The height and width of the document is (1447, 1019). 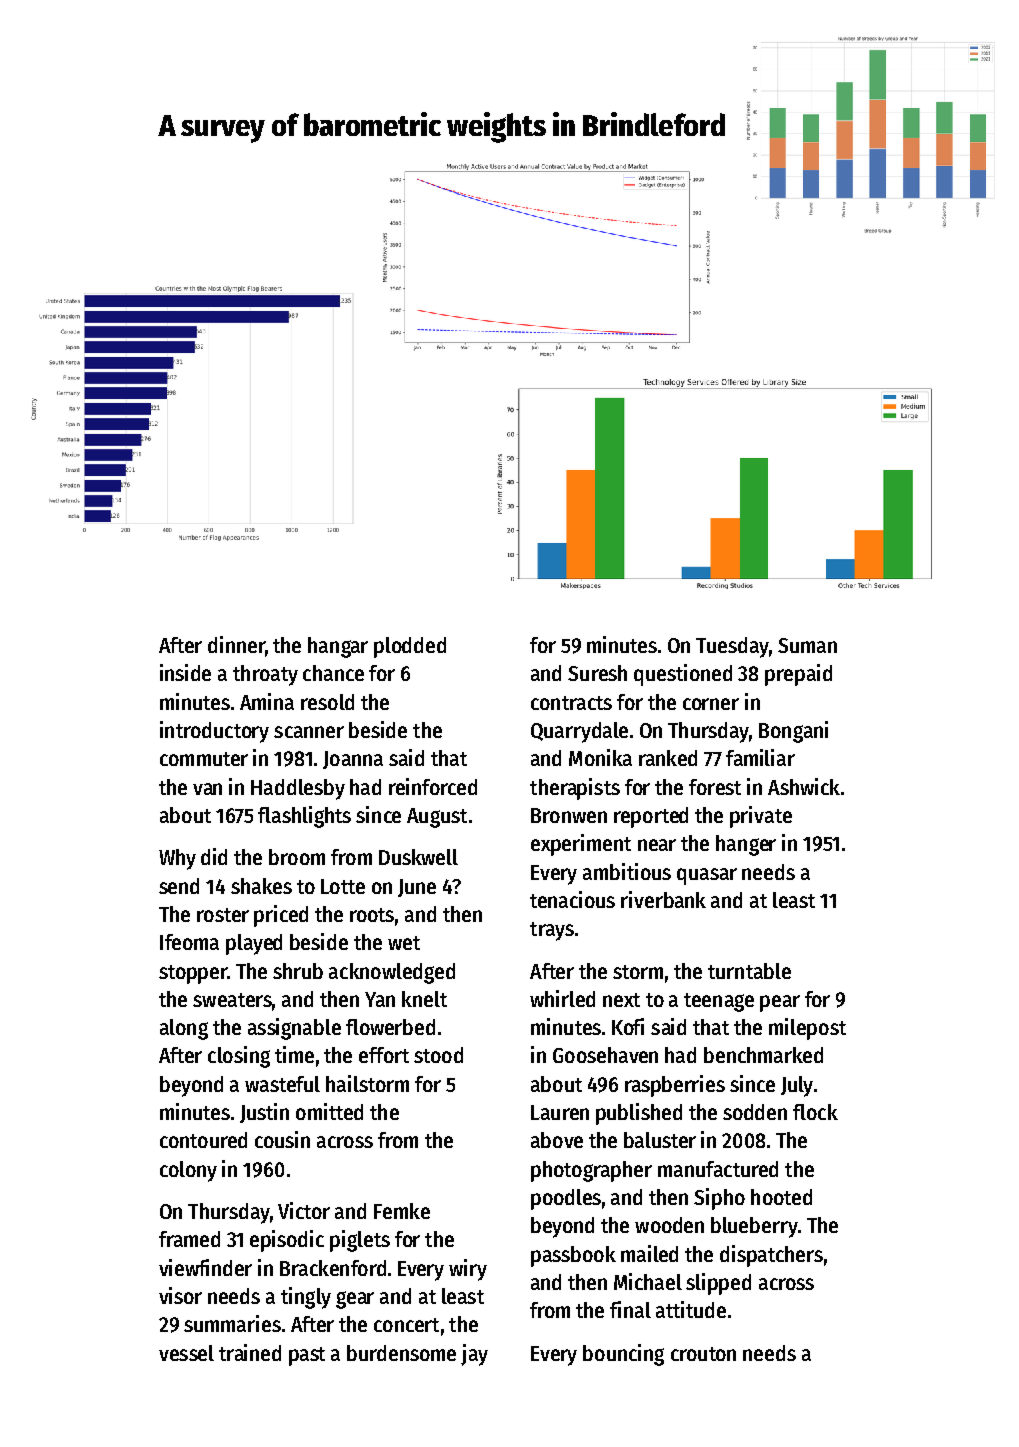 I want to click on Victor, so click(x=304, y=1210).
